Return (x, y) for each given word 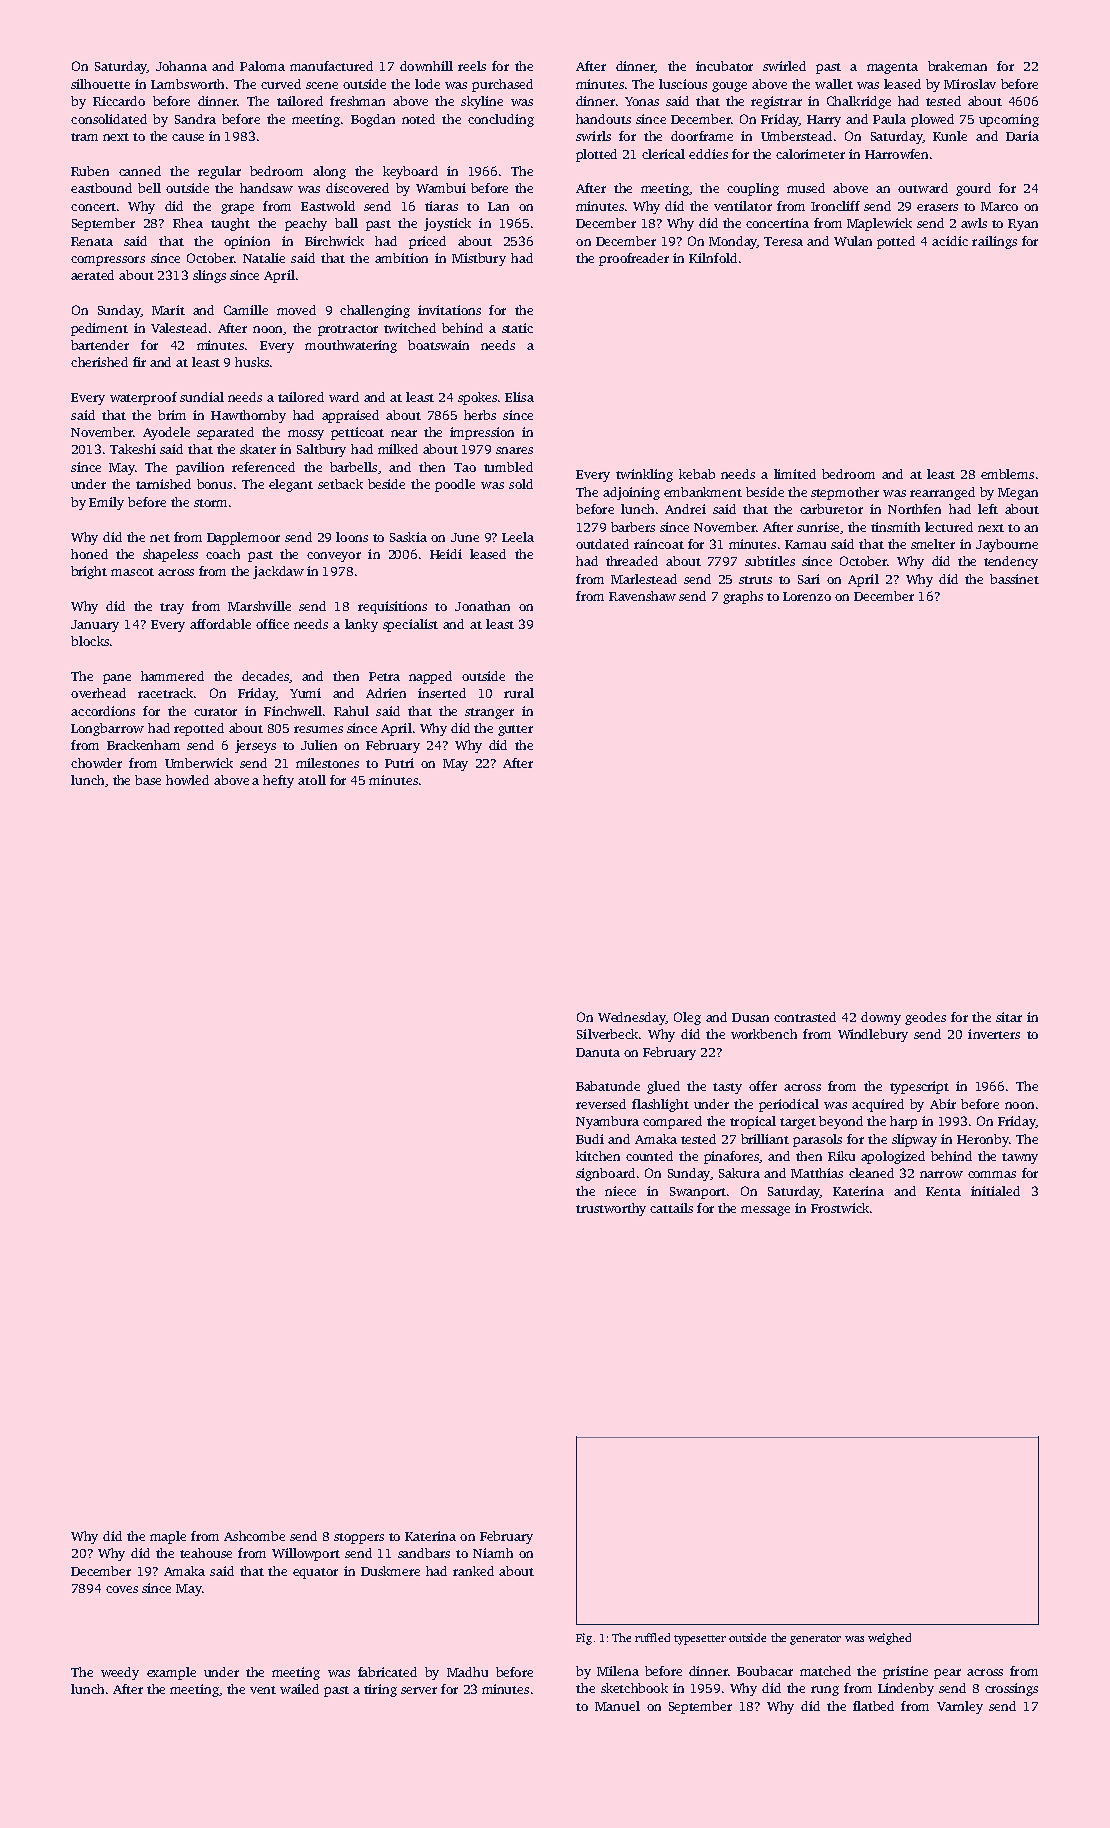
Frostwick (840, 1208)
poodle (455, 485)
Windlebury (873, 1035)
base (148, 780)
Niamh (493, 1553)
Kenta (943, 1191)
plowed (932, 120)
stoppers (359, 1538)
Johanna (181, 66)
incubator (724, 66)
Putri (399, 763)
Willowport (306, 1554)
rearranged (942, 493)
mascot (132, 572)
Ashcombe (254, 1536)
